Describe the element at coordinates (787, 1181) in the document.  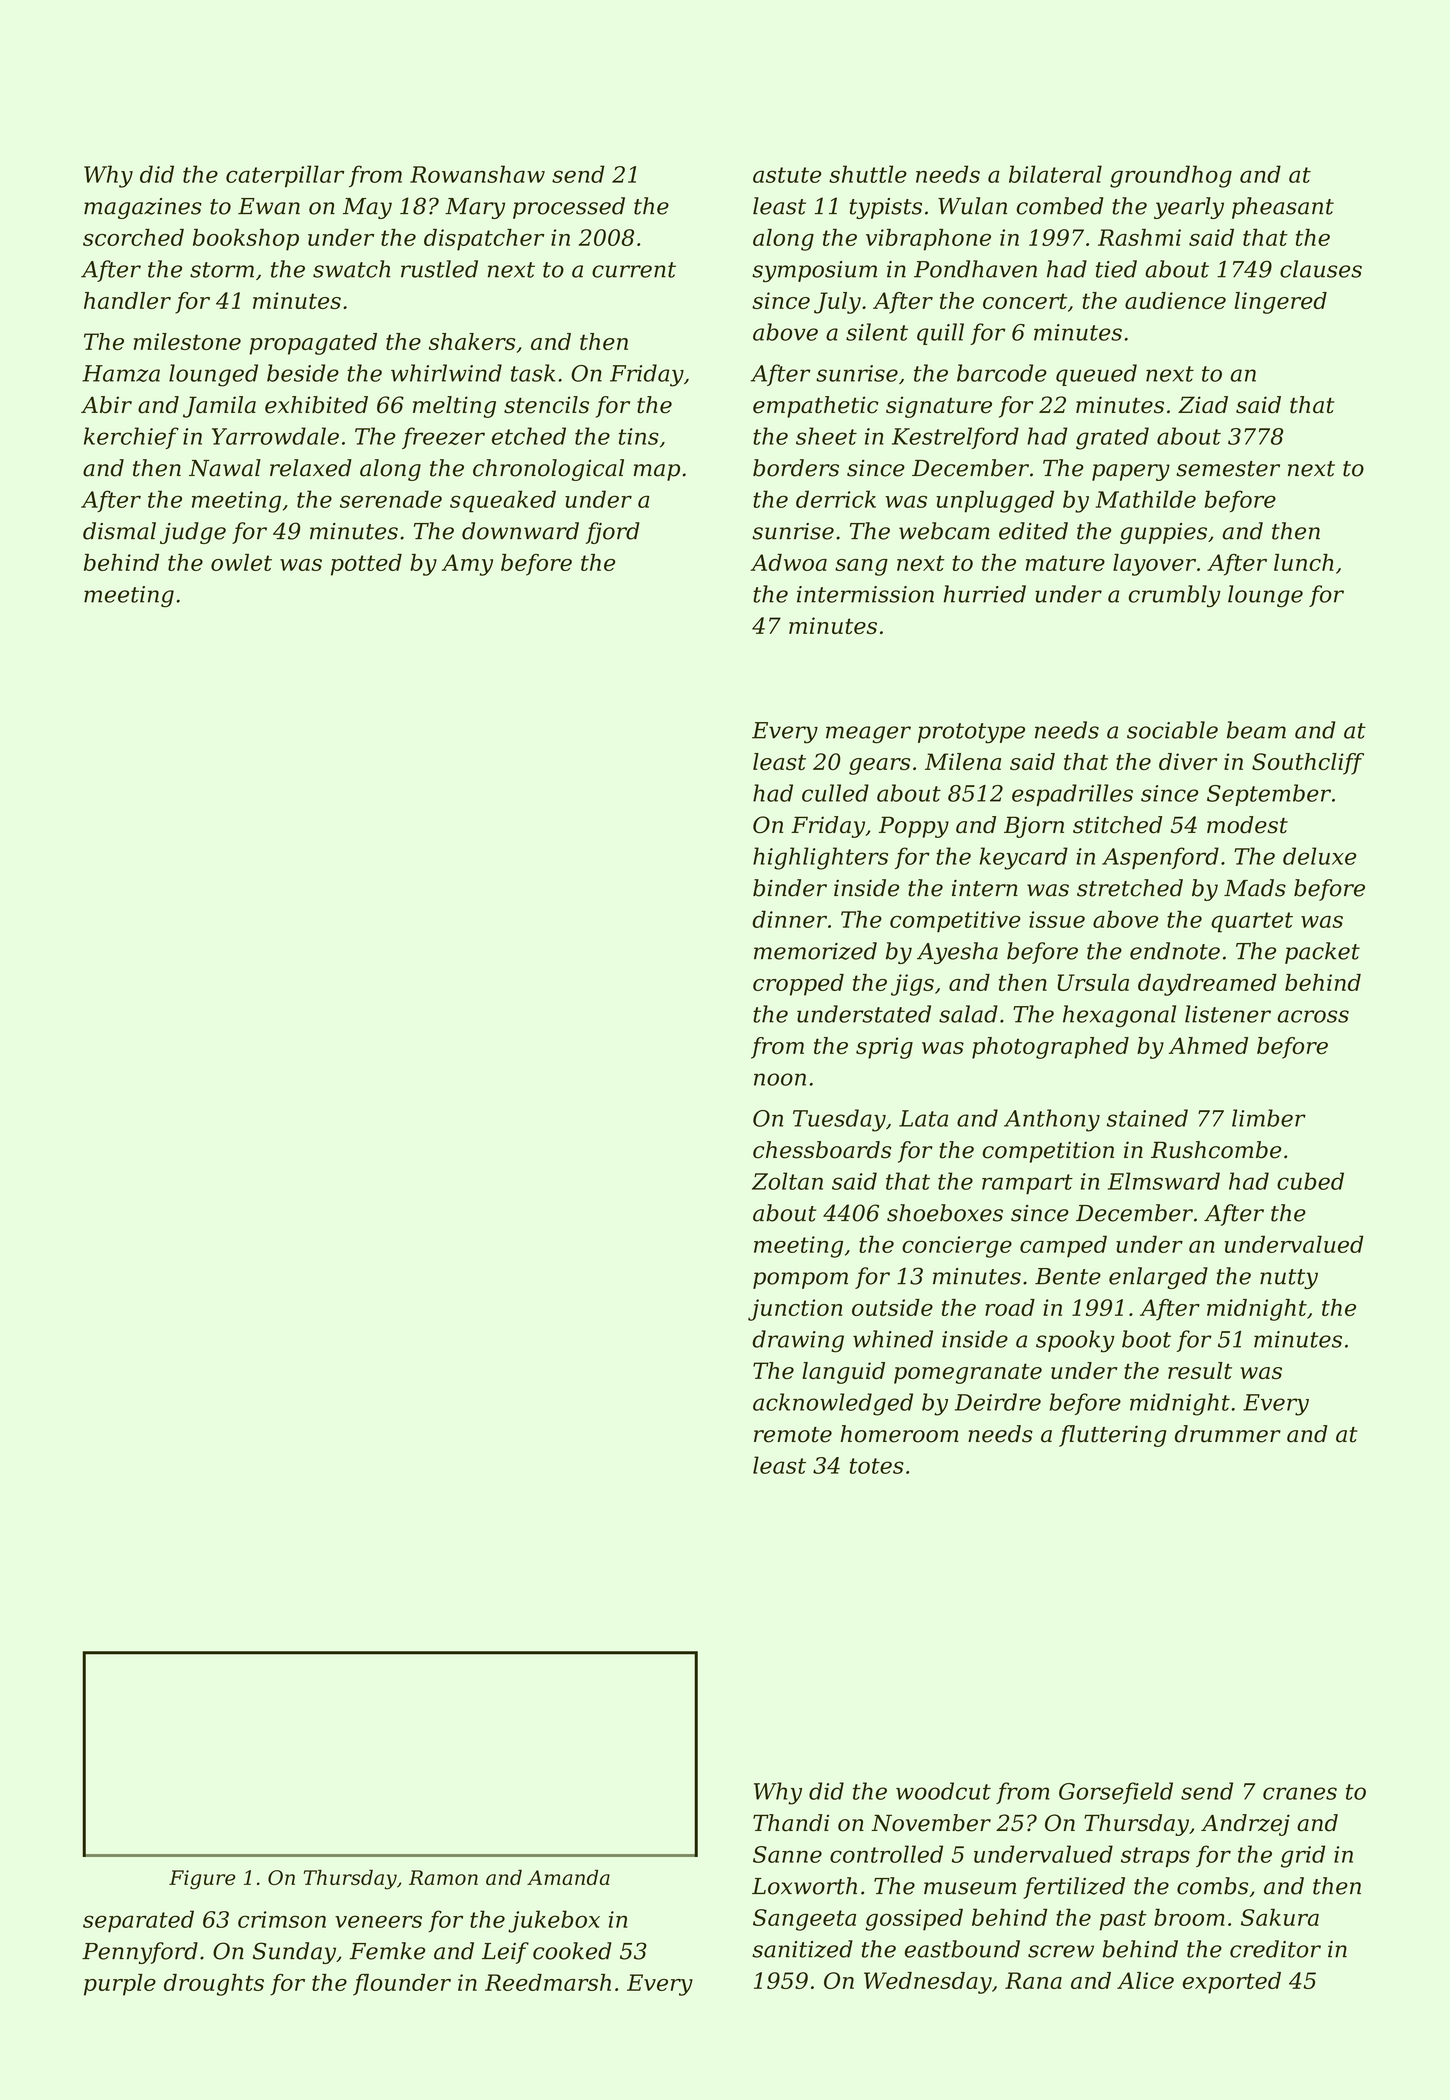
I see `Zoltan` at that location.
